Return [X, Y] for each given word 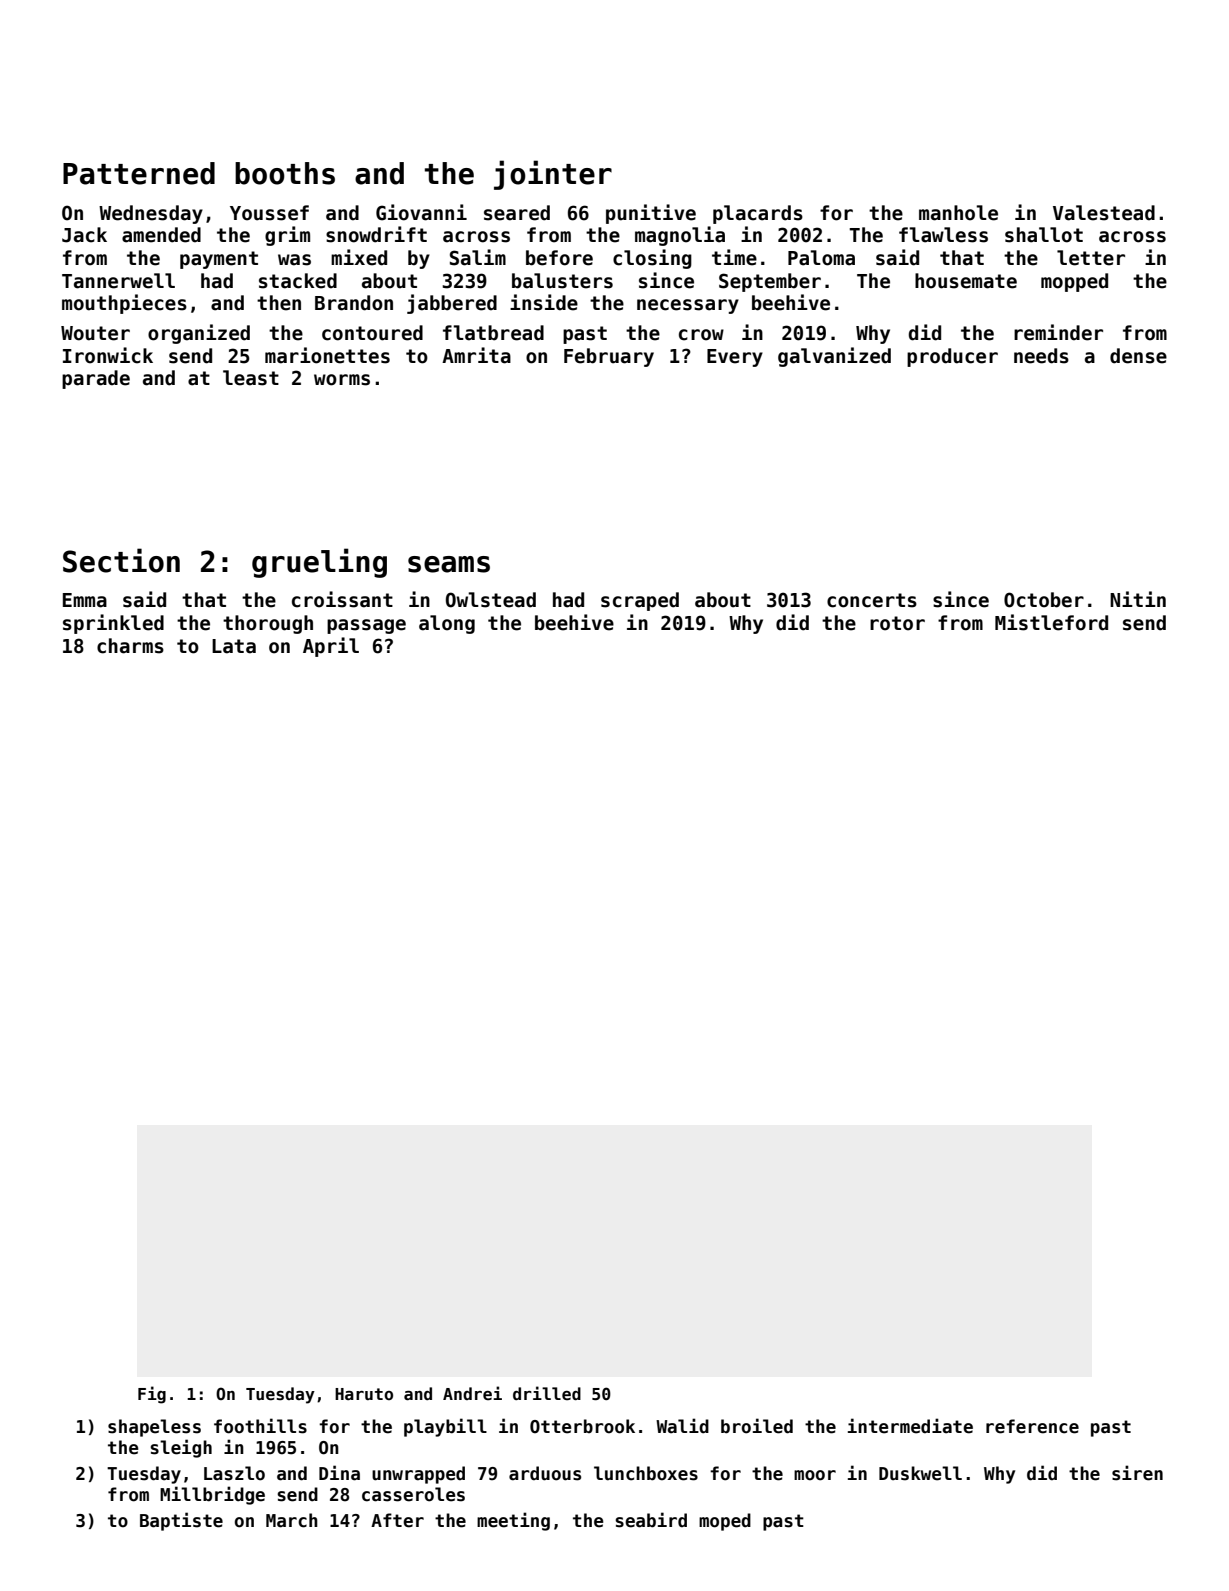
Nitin [1138, 599]
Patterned [139, 173]
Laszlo [234, 1473]
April [331, 647]
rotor [897, 623]
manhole [958, 213]
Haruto [364, 1394]
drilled [547, 1393]
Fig [152, 1395]
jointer [553, 175]
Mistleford [1051, 622]
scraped [640, 601]
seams [449, 564]
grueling [319, 563]
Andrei [472, 1393]
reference [1032, 1426]
